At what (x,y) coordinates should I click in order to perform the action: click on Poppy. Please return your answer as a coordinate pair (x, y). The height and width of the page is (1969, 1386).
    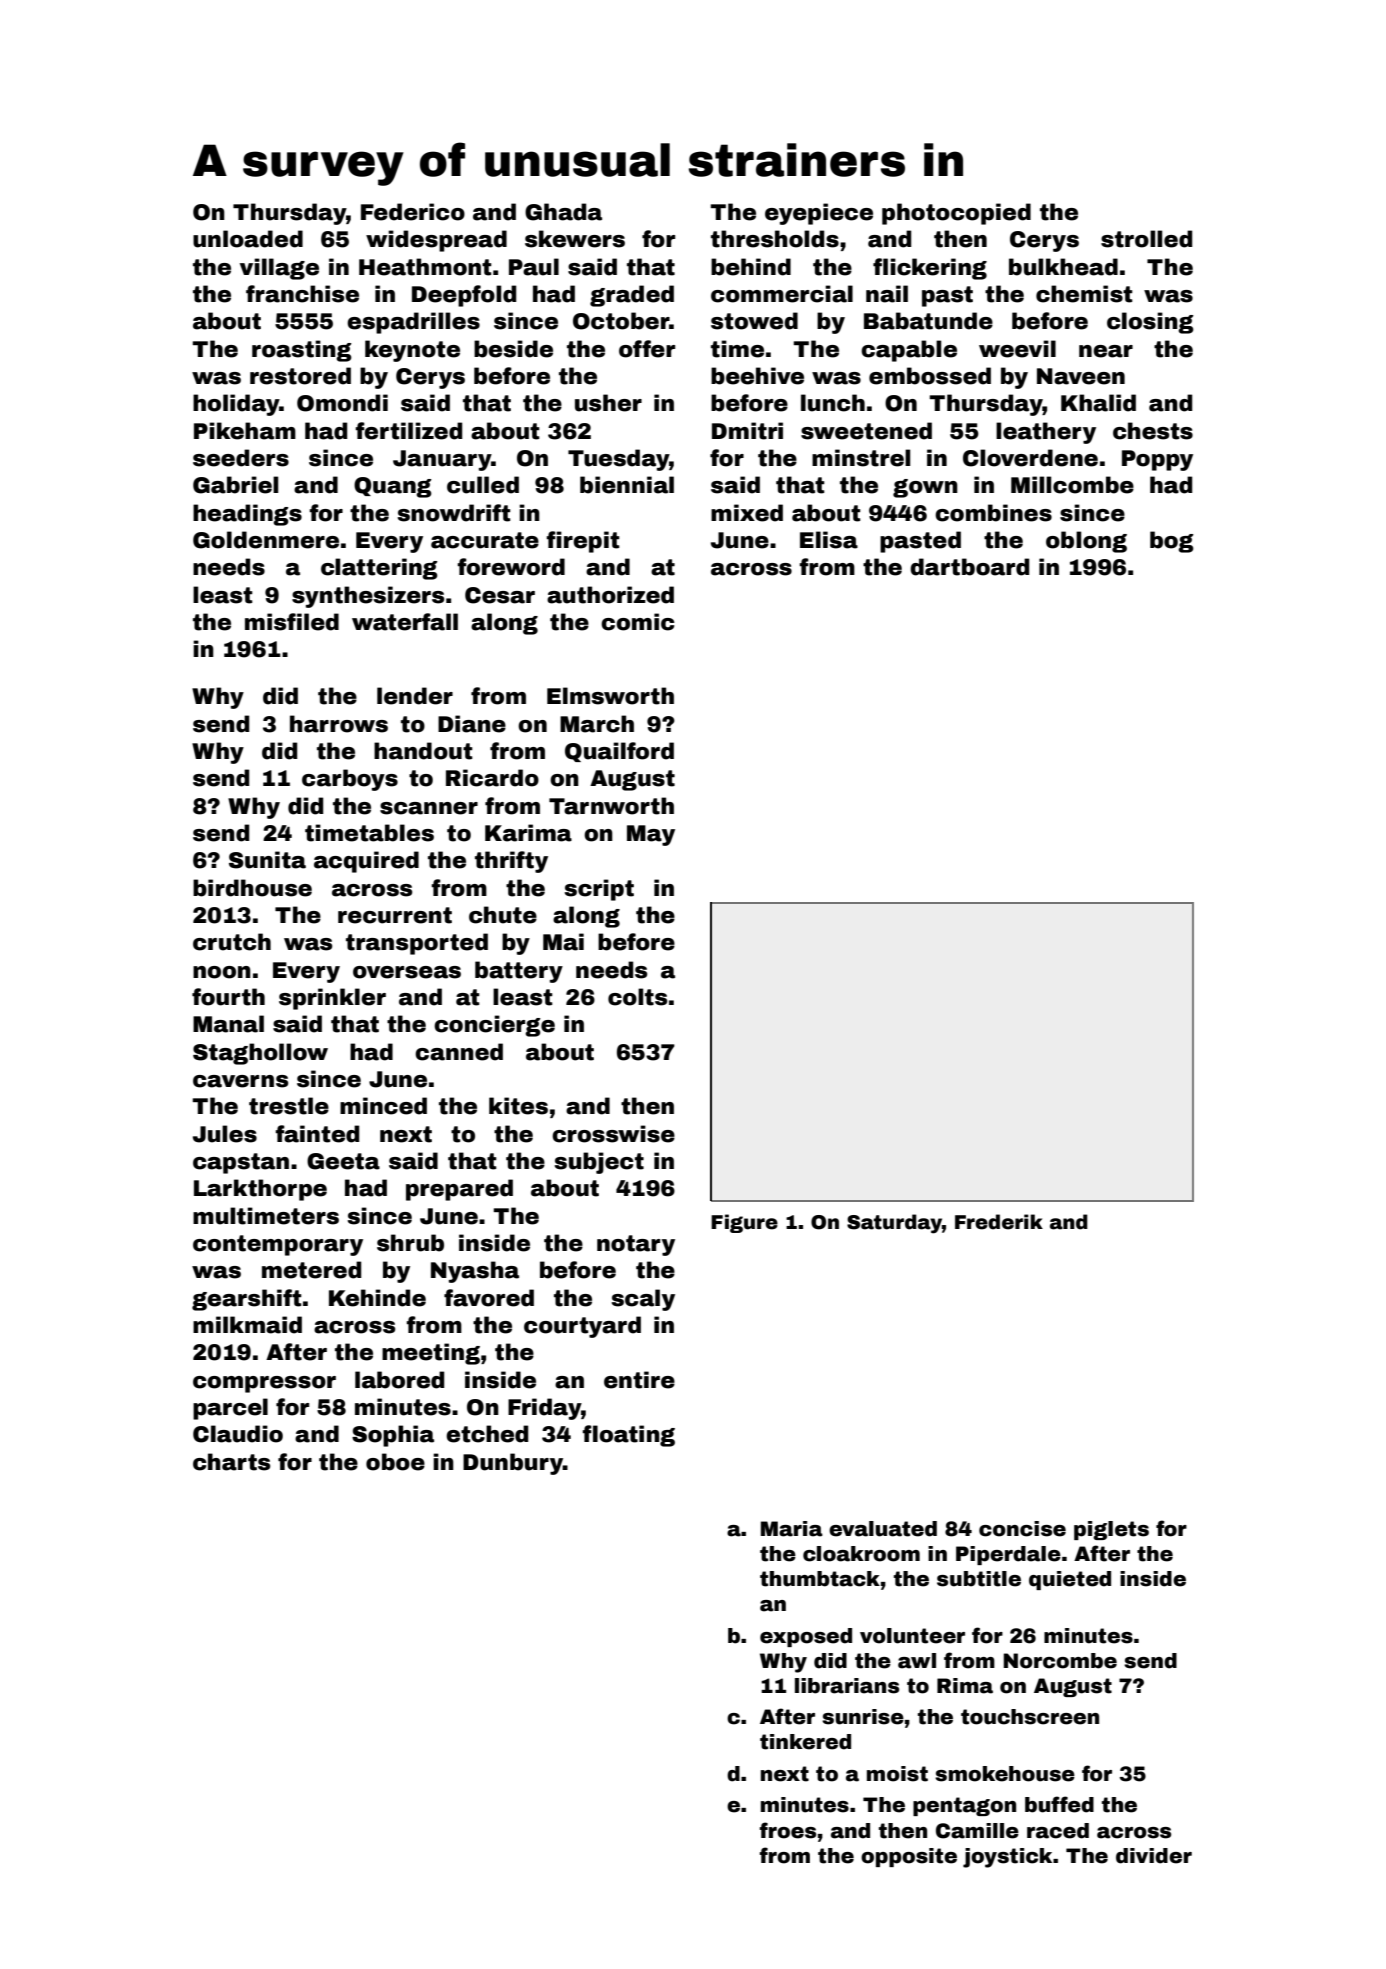
    Looking at the image, I should click on (1157, 460).
